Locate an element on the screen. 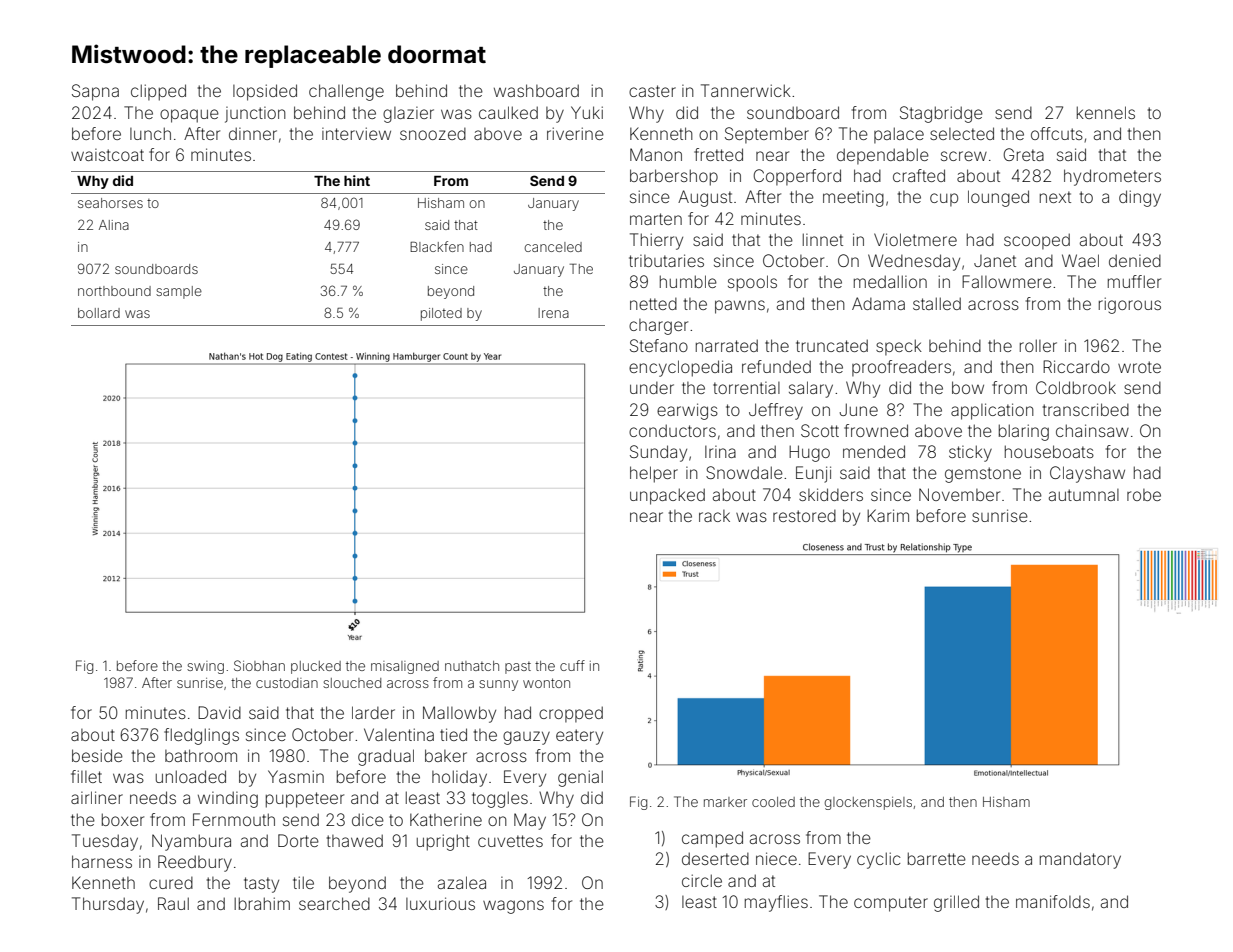 Image resolution: width=1233 pixels, height=952 pixels. glockenspiels is located at coordinates (868, 803).
